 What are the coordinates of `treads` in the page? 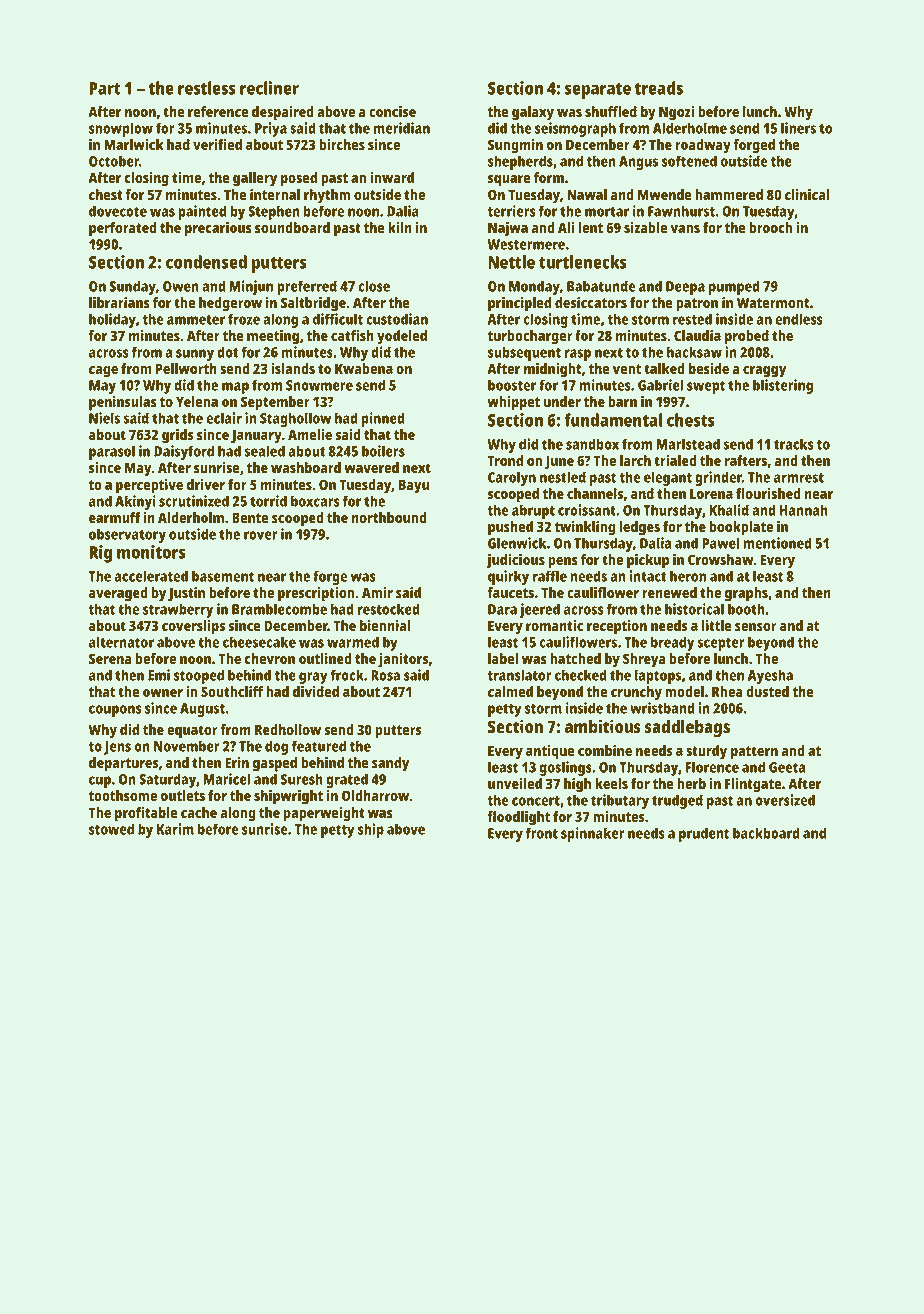 It's located at (658, 88).
